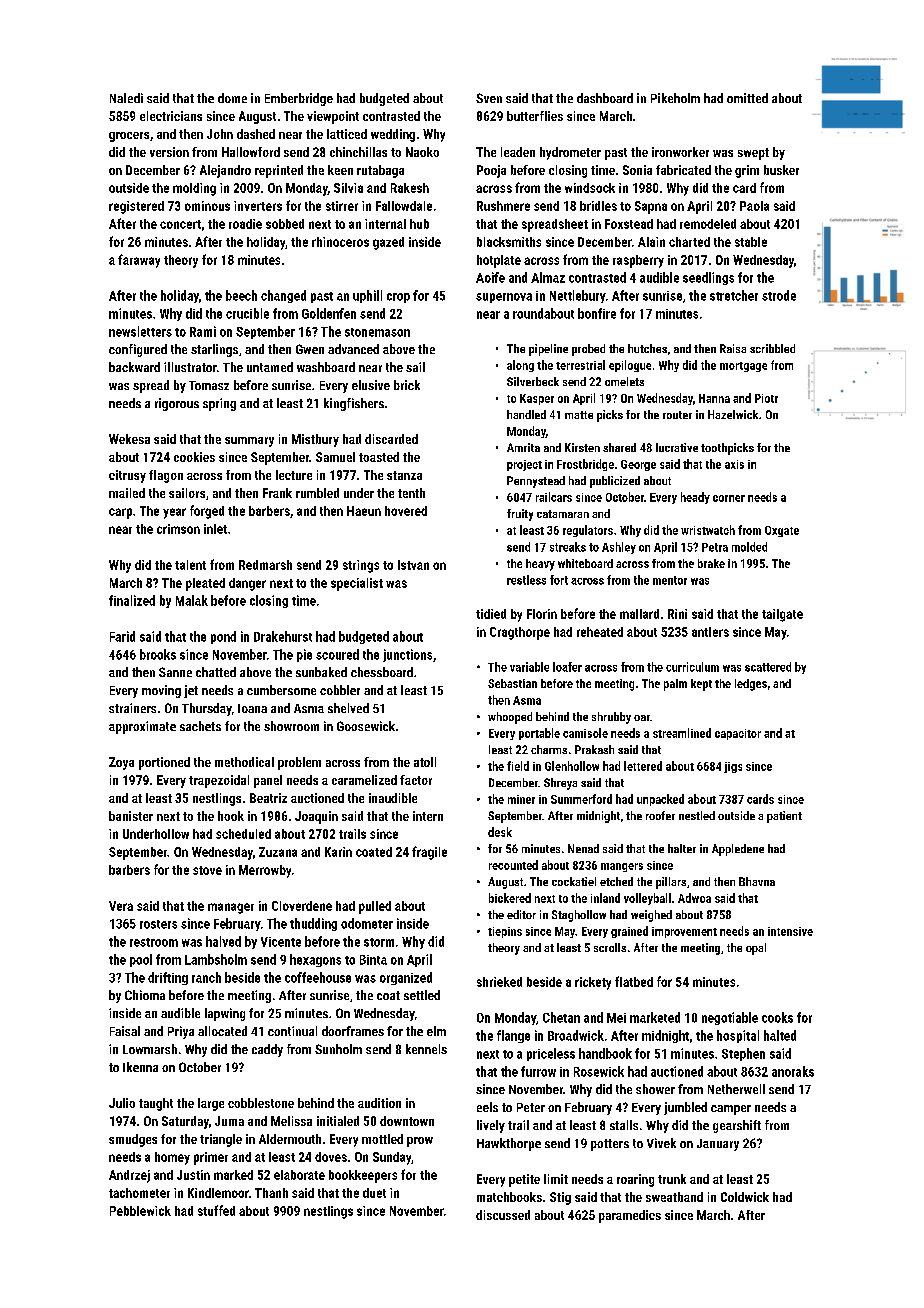 This screenshot has height=1308, width=924. Describe the element at coordinates (733, 348) in the screenshot. I see `Raisa` at that location.
